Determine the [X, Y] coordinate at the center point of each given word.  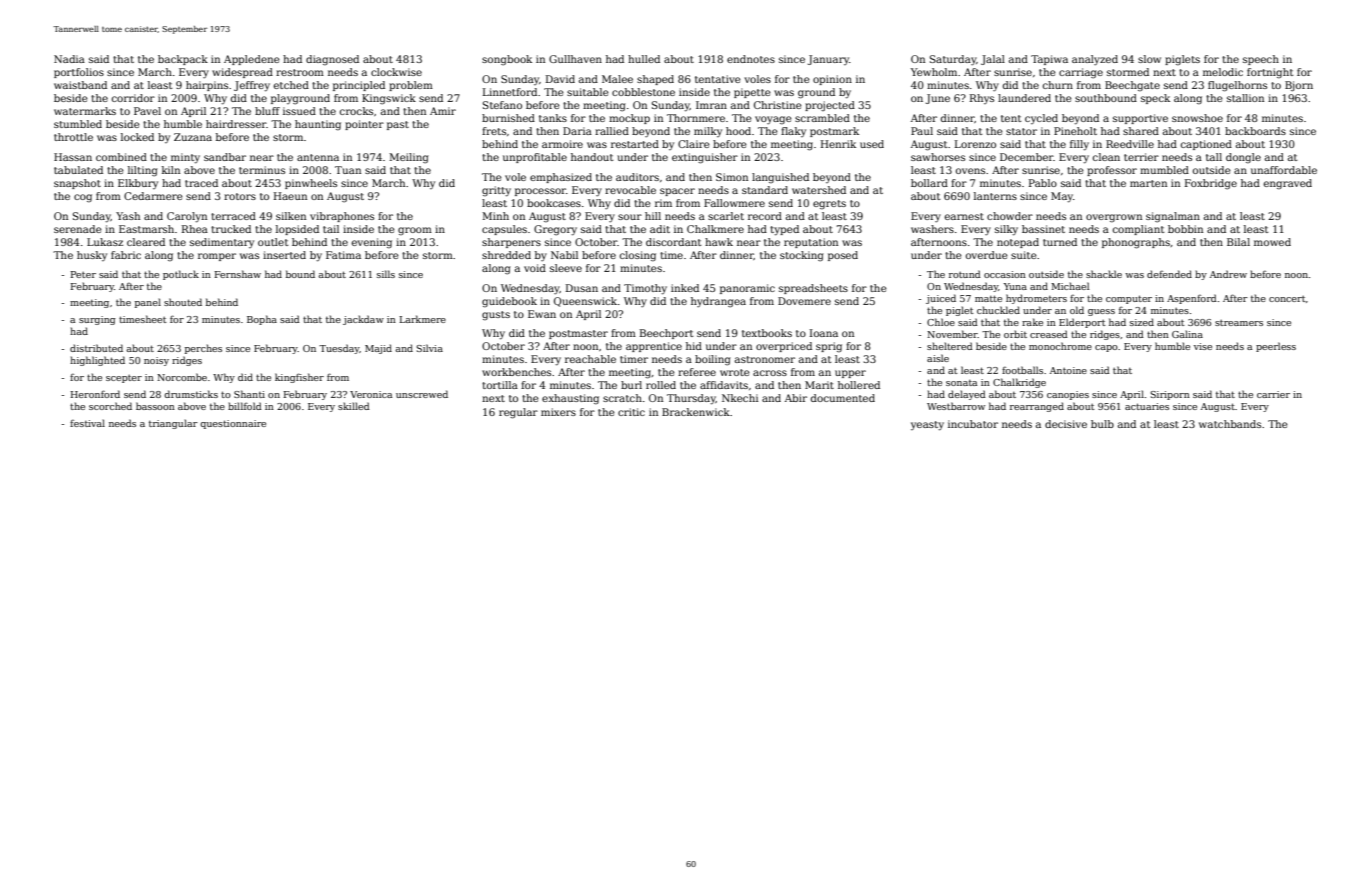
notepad [1018, 243]
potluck [181, 275]
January [828, 60]
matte [988, 298]
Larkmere [423, 319]
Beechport [667, 334]
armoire [562, 144]
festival [87, 423]
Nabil [564, 255]
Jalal [993, 60]
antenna [318, 157]
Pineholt [1075, 131]
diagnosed [332, 60]
